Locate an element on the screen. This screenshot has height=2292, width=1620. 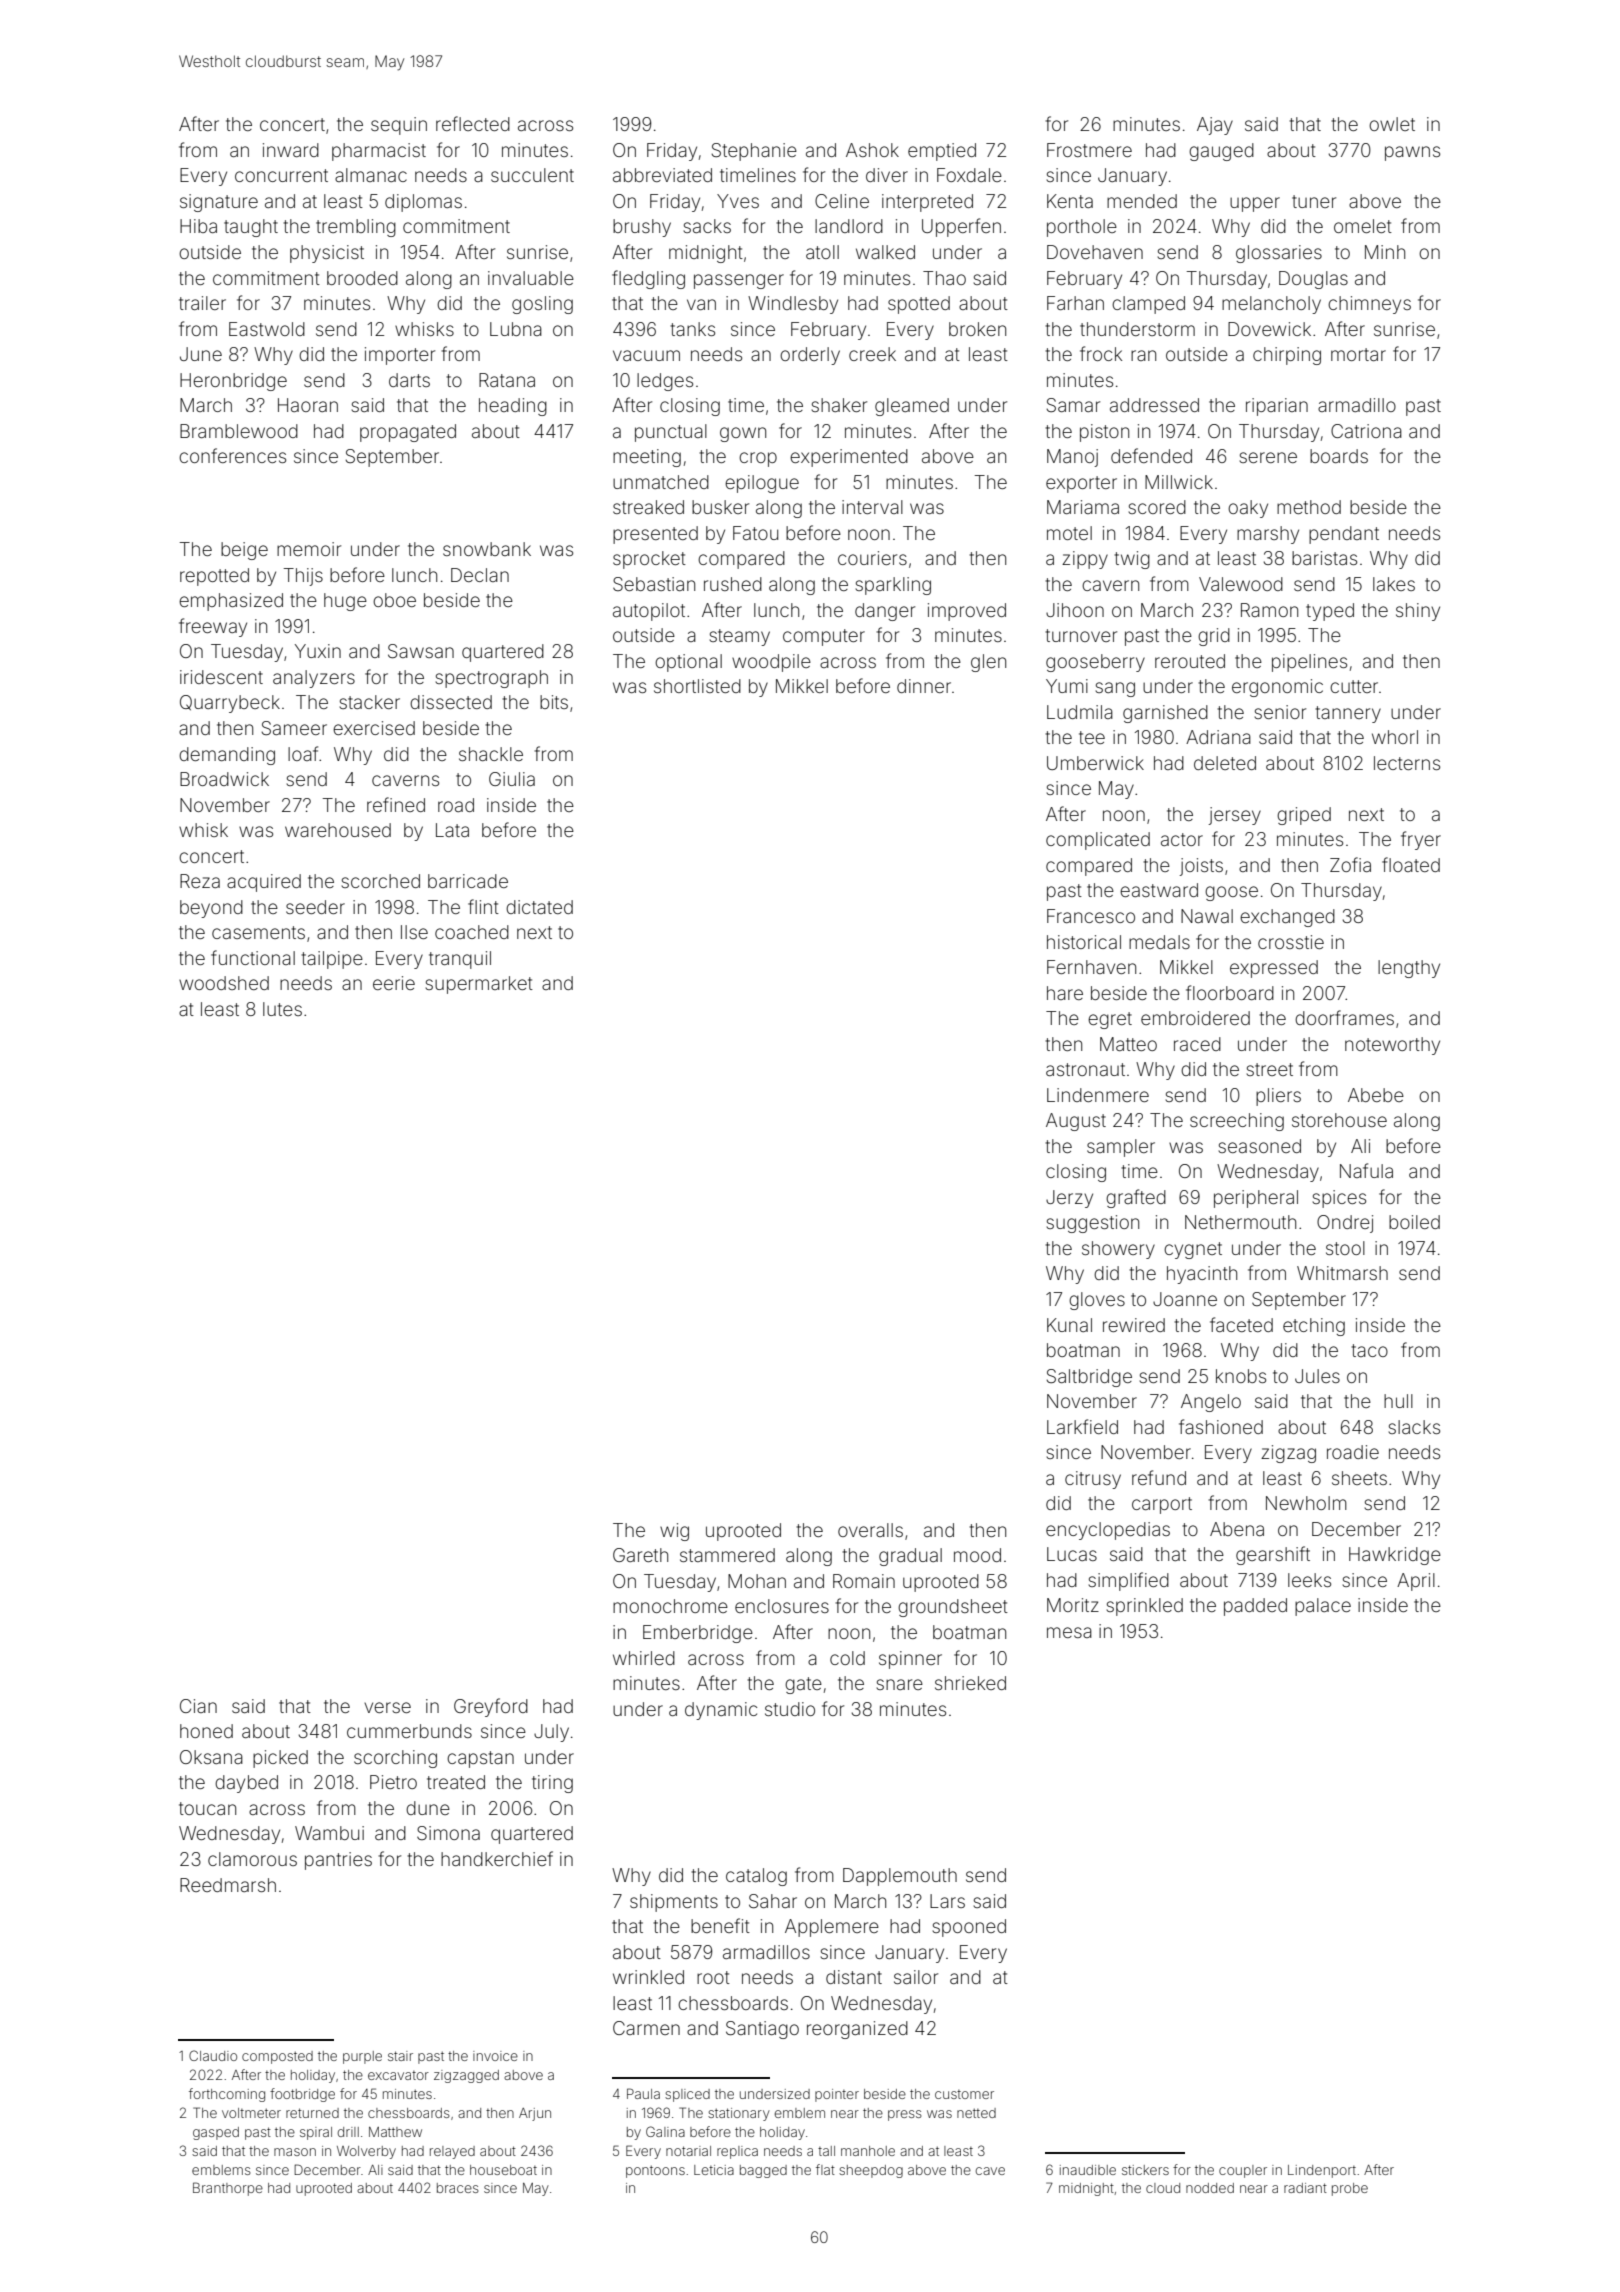
exchanged is located at coordinates (1287, 918).
